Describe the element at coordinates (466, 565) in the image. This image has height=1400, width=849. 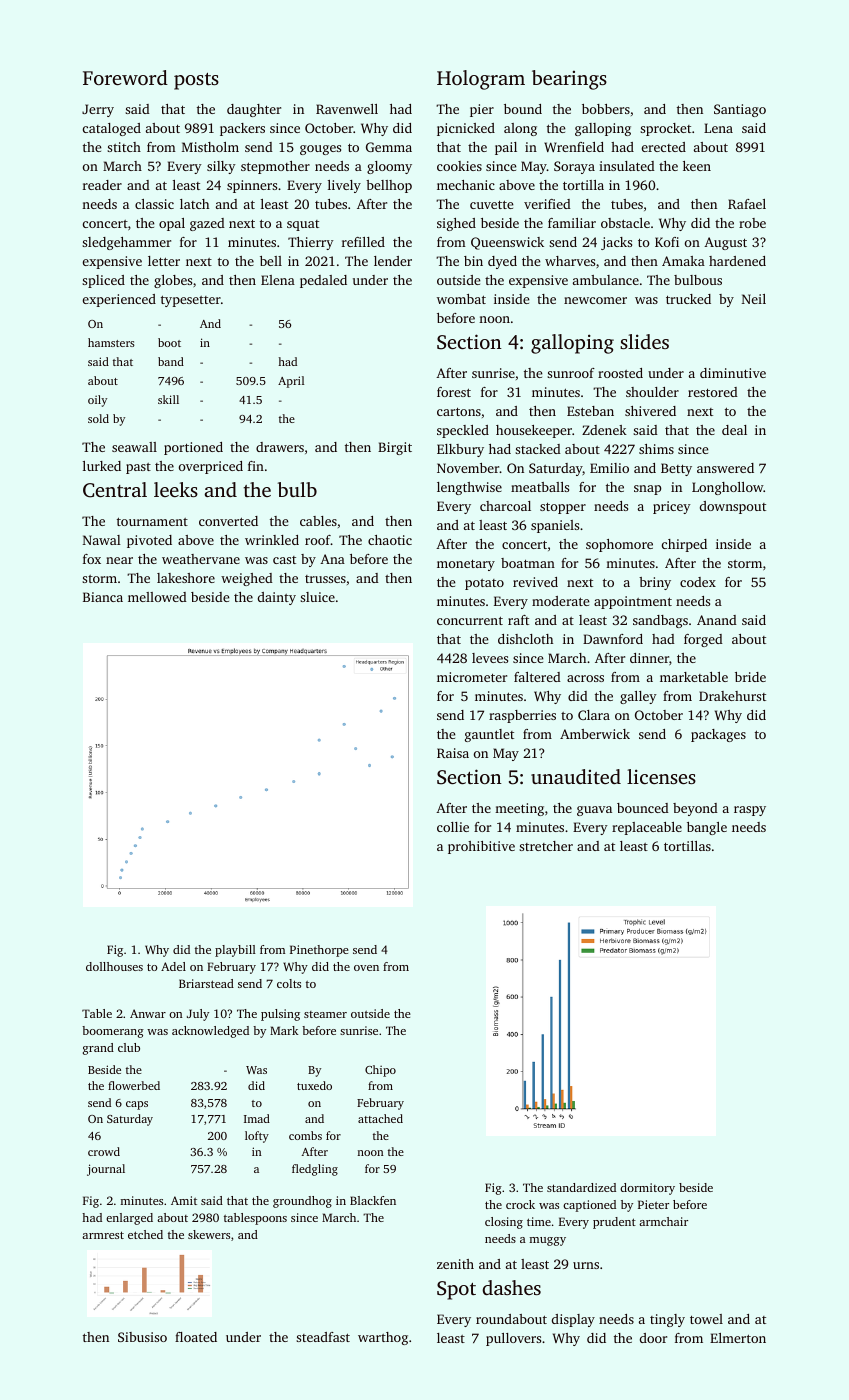
I see `monetary` at that location.
